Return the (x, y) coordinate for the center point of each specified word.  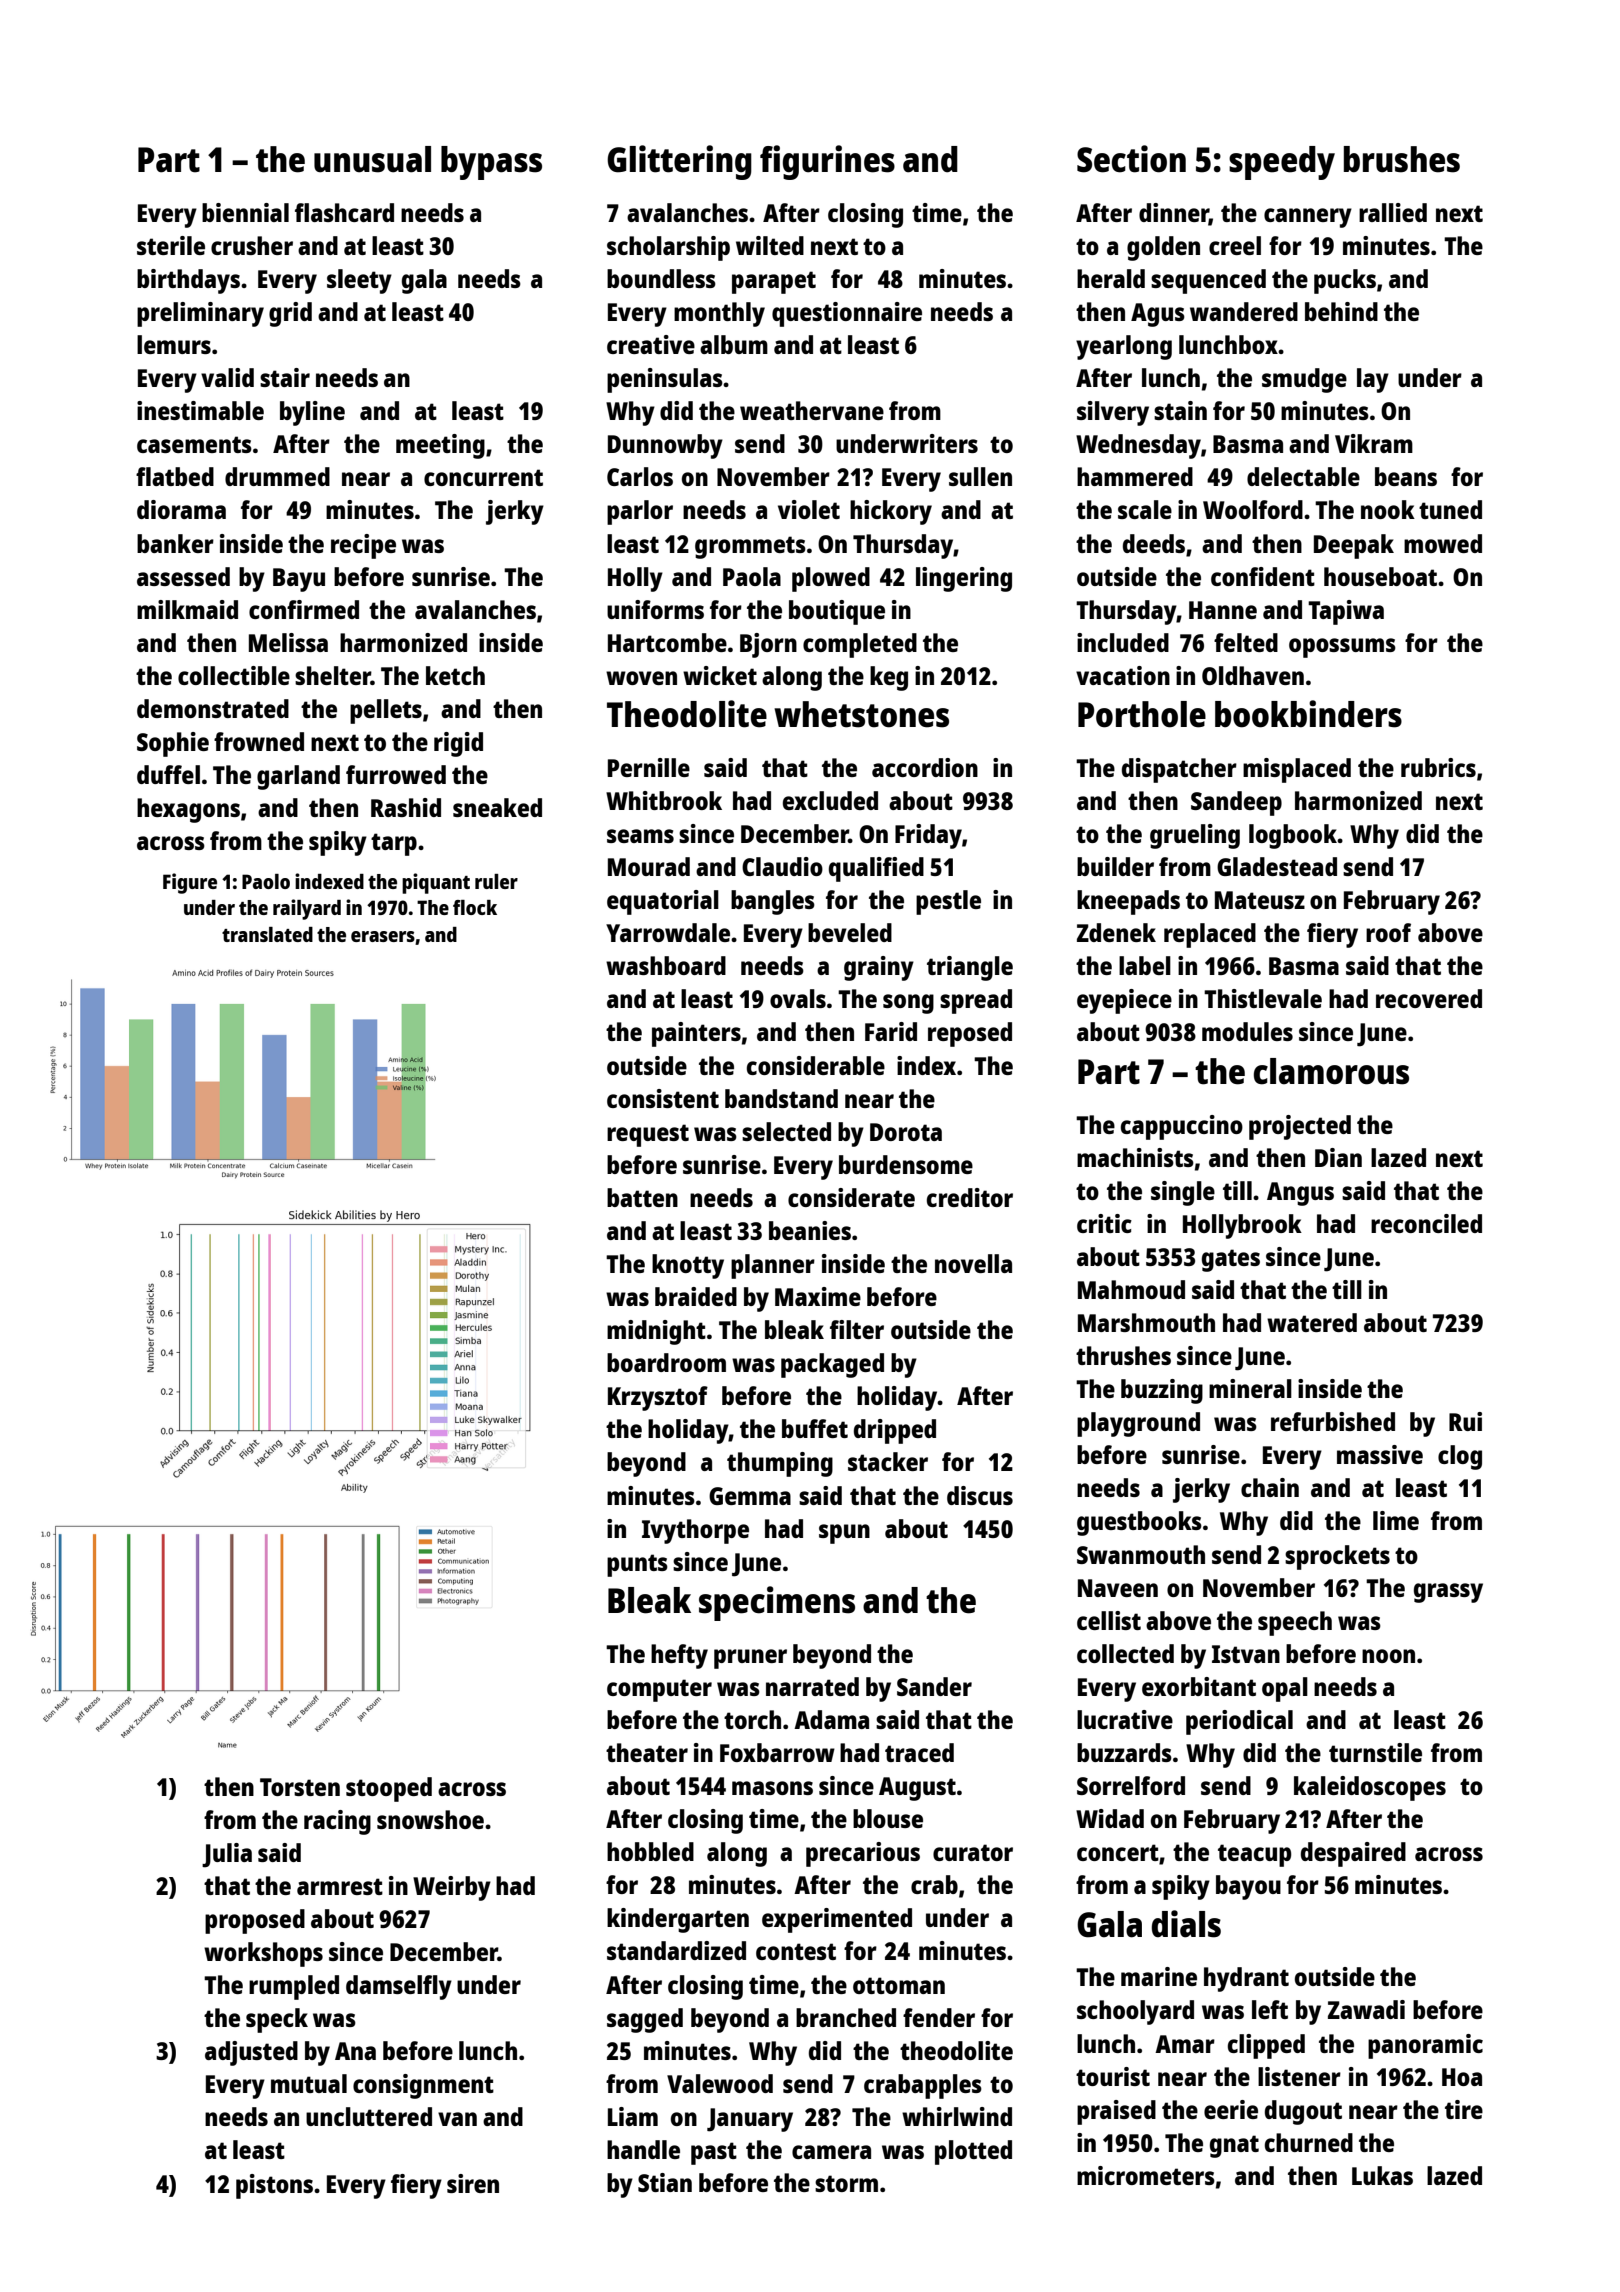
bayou (1248, 1887)
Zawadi (1366, 2009)
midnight (656, 1332)
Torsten (300, 1787)
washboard (666, 965)
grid (290, 314)
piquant (436, 883)
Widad (1110, 1818)
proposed (255, 1921)
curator (973, 1852)
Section (1131, 159)
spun (844, 1534)
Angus (1300, 1194)
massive (1380, 1454)
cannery (1308, 218)
